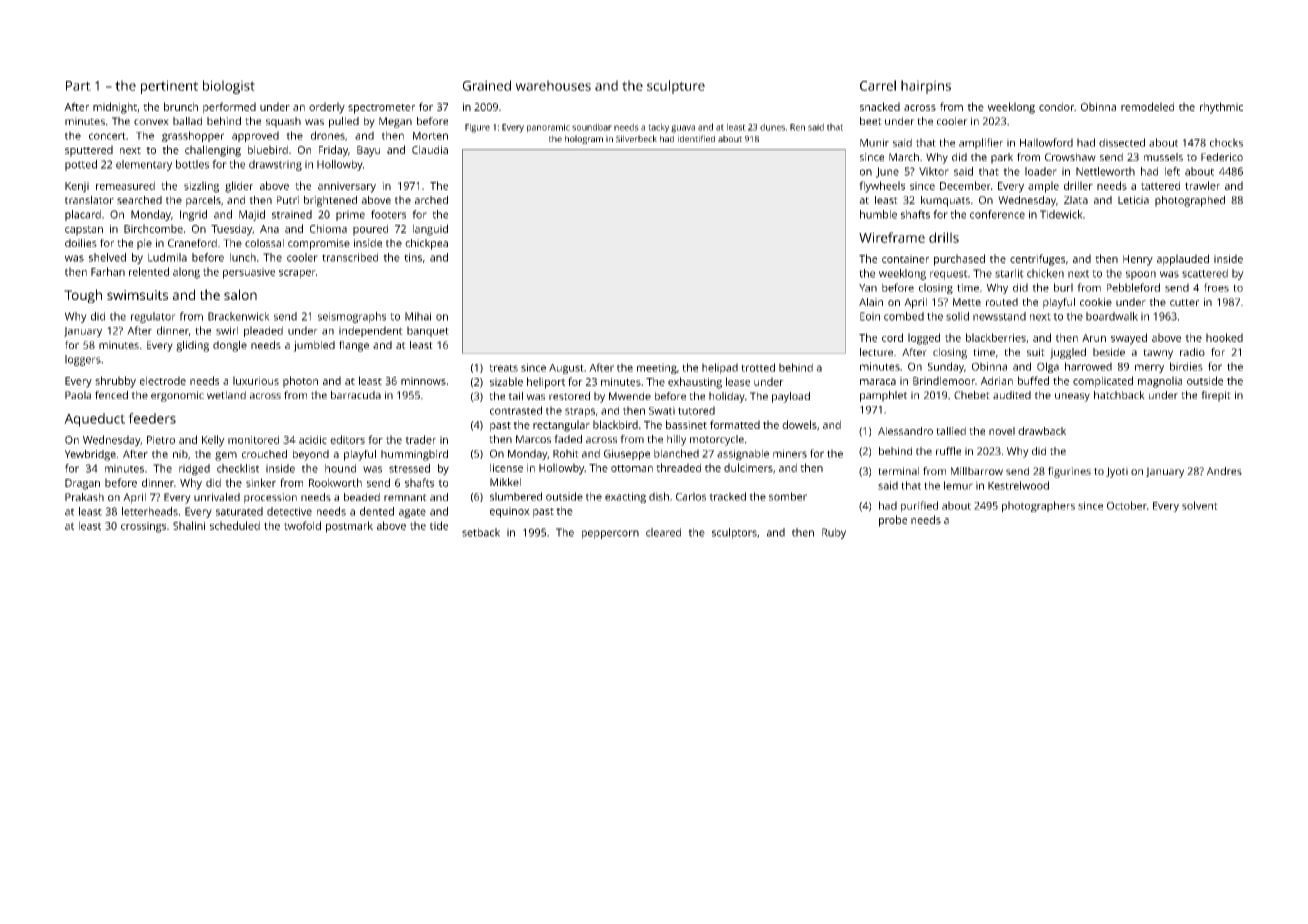 This document has height=924, width=1308. Describe the element at coordinates (799, 424) in the document. I see `dowels` at that location.
